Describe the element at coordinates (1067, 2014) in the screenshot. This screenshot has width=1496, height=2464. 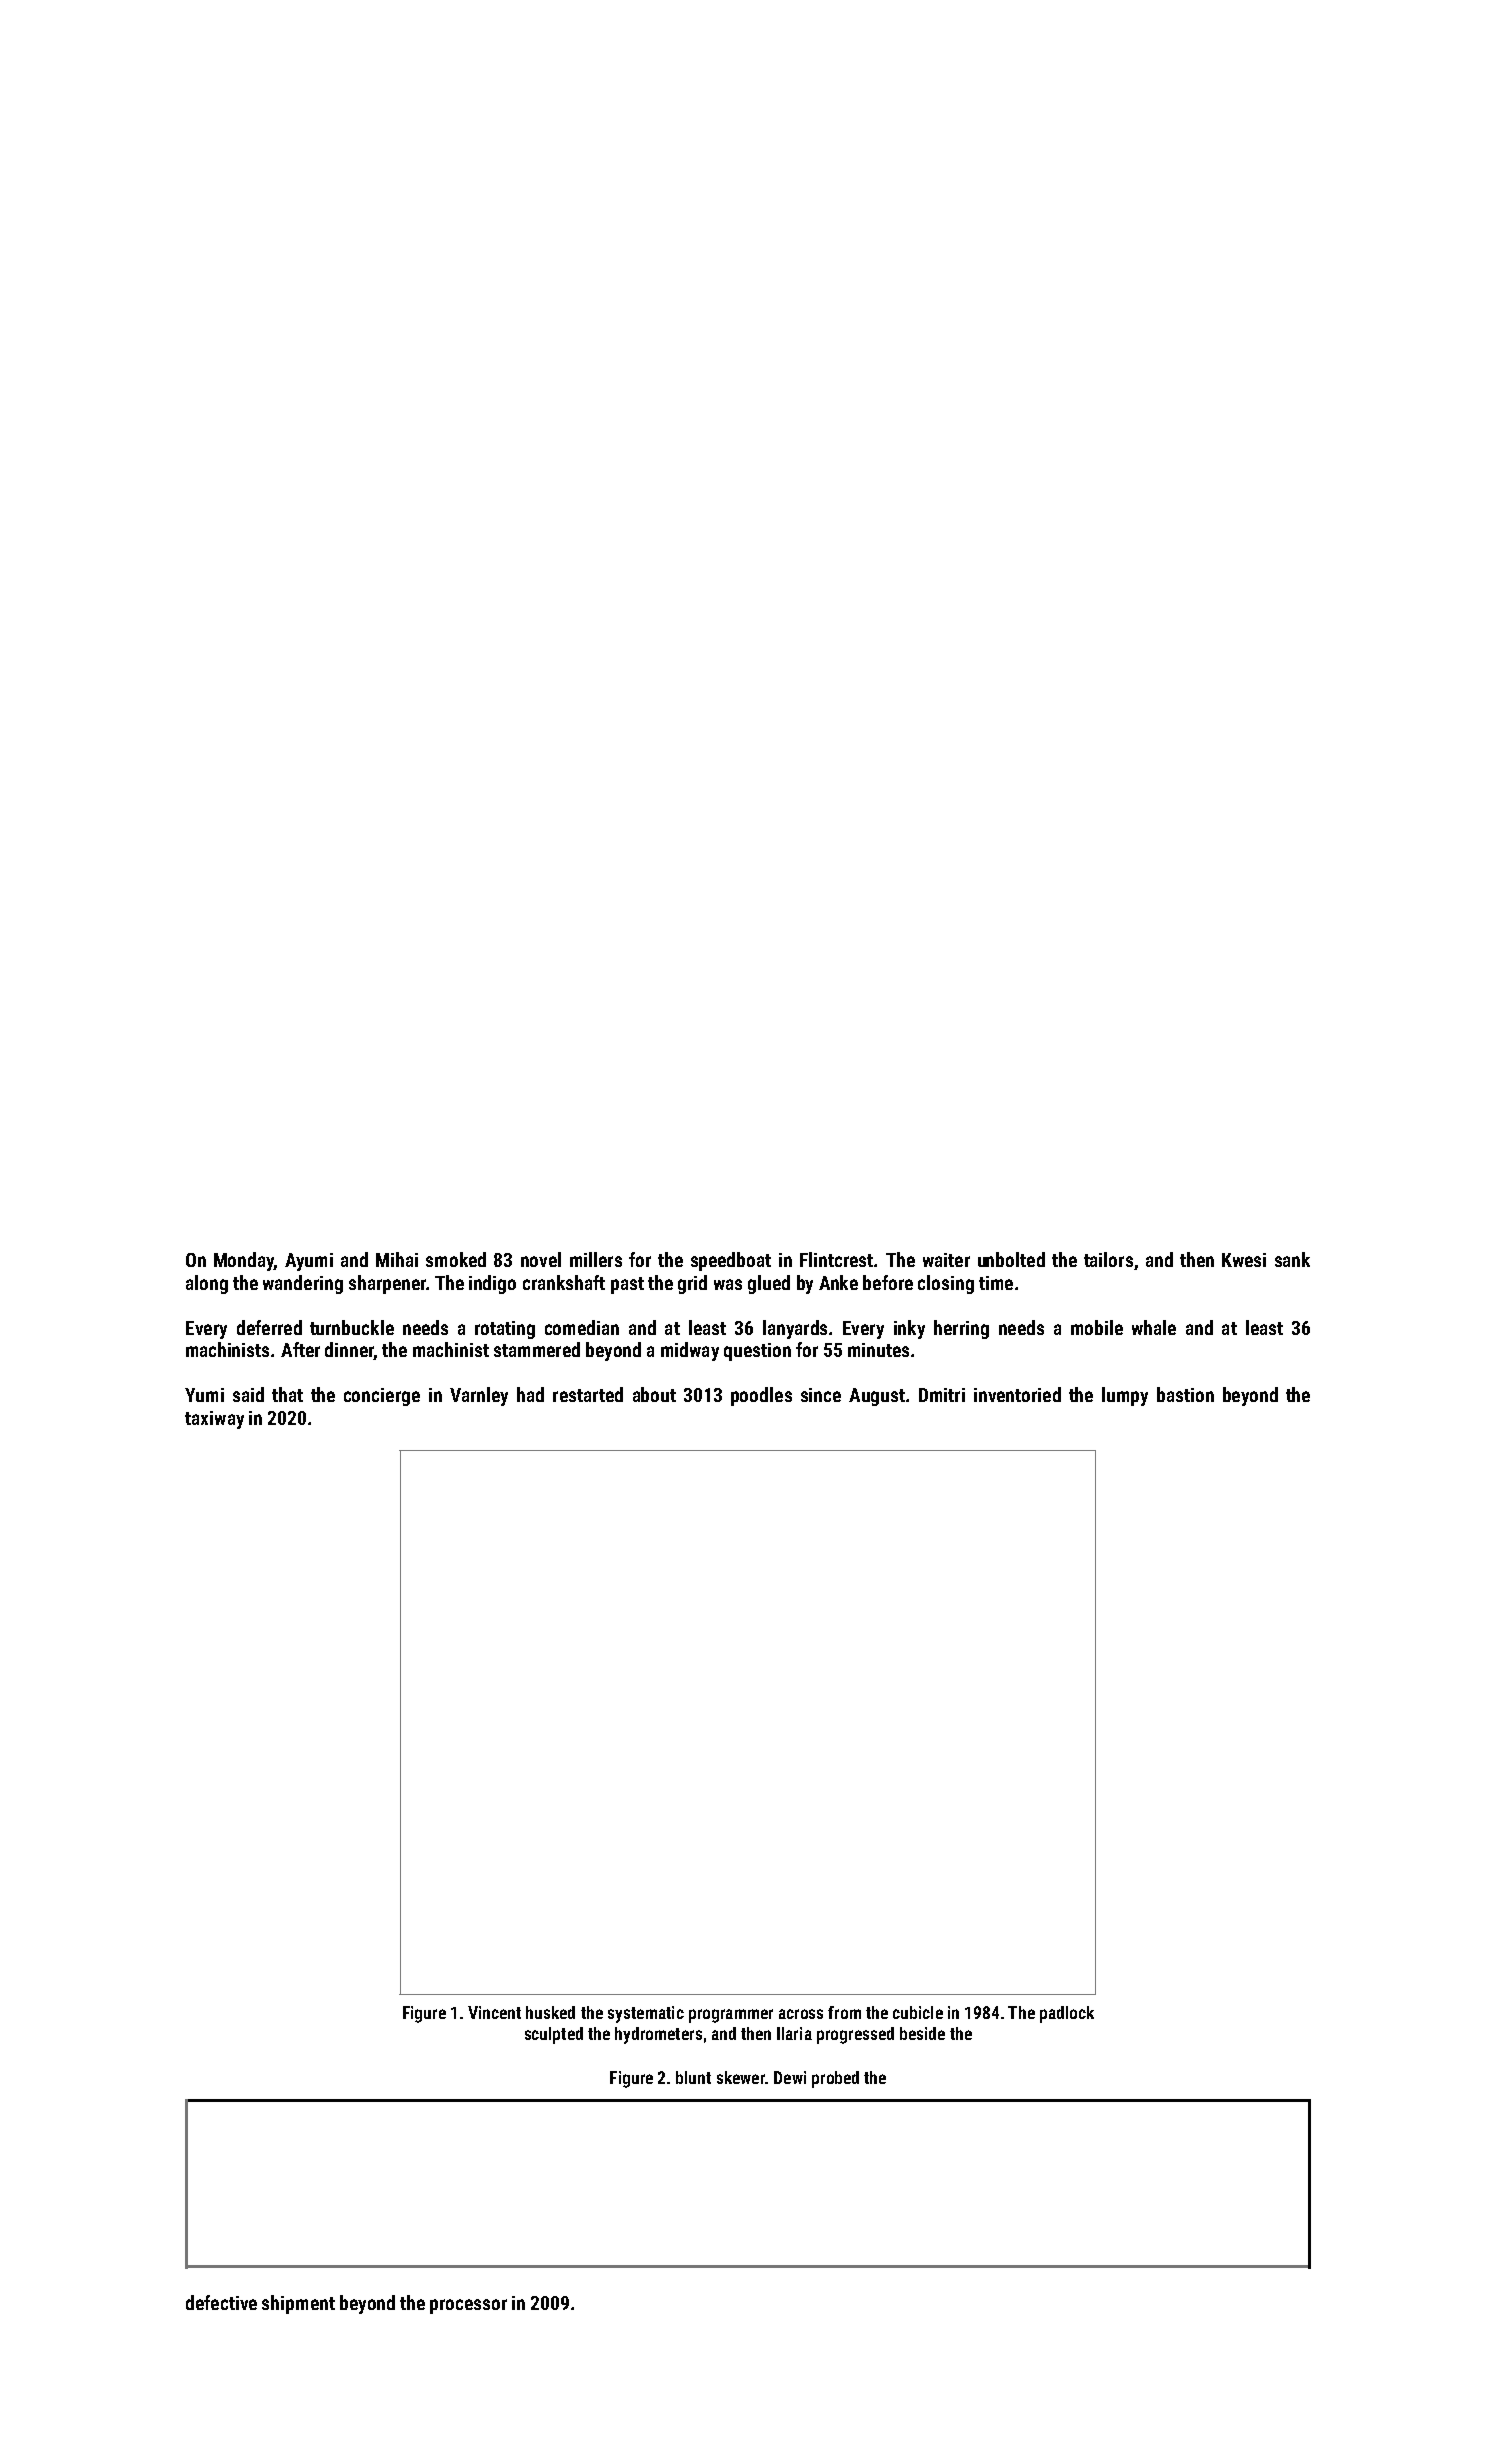
I see `padlock` at that location.
